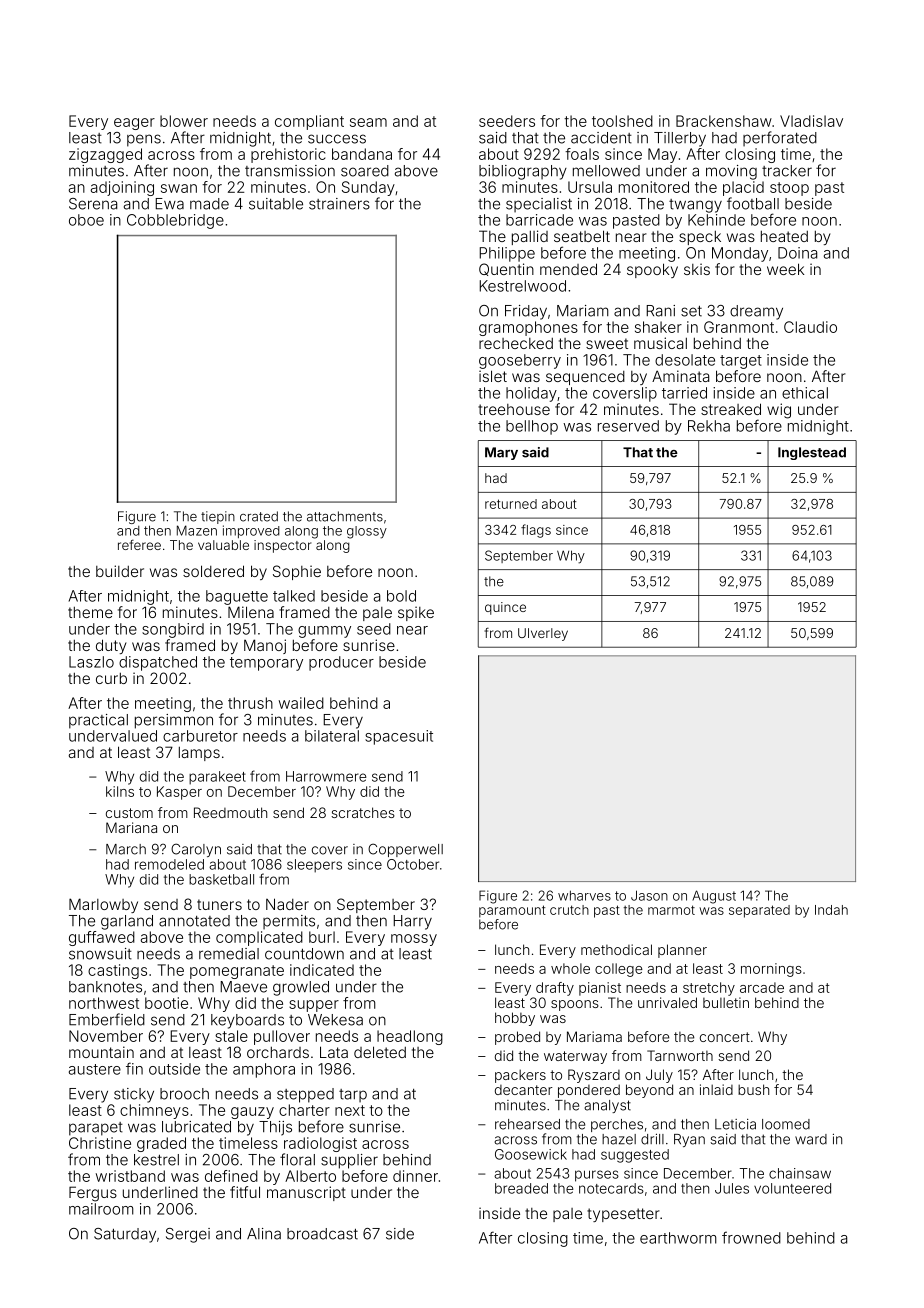  What do you see at coordinates (134, 124) in the screenshot?
I see `eager` at bounding box center [134, 124].
